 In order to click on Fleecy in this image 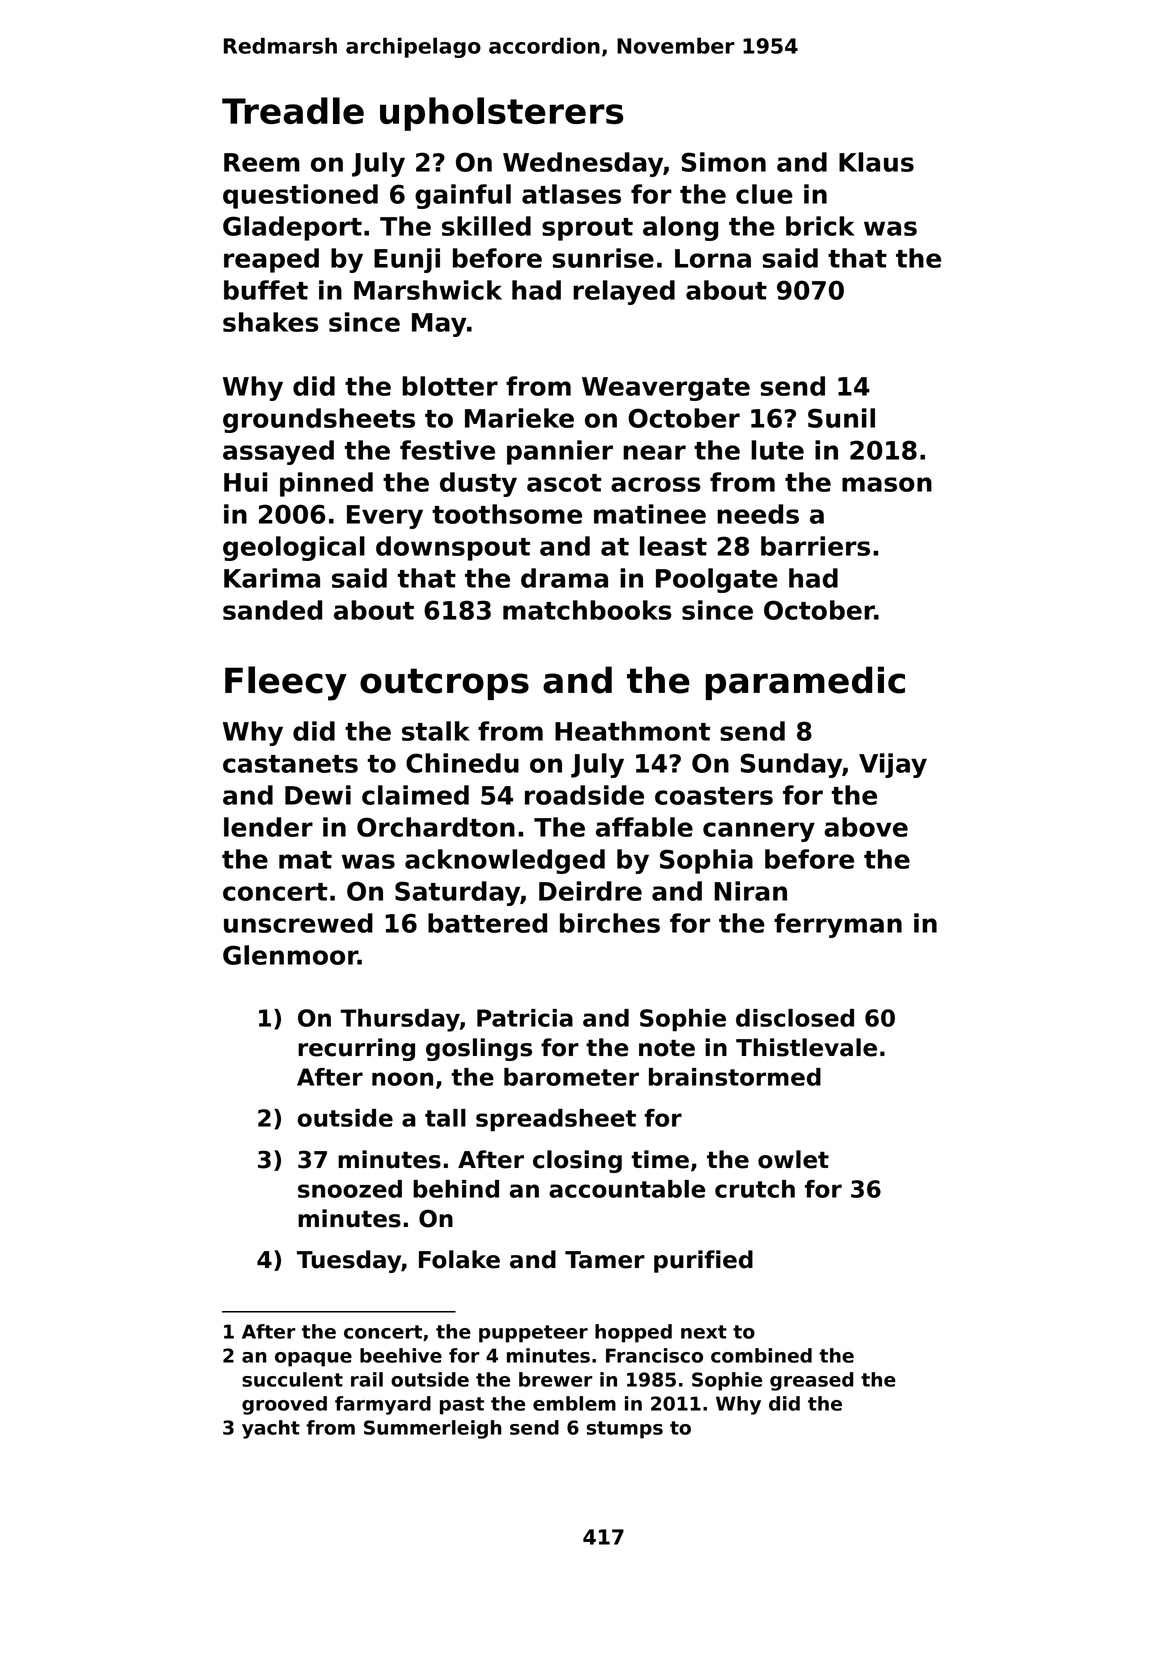, I will do `click(286, 683)`.
